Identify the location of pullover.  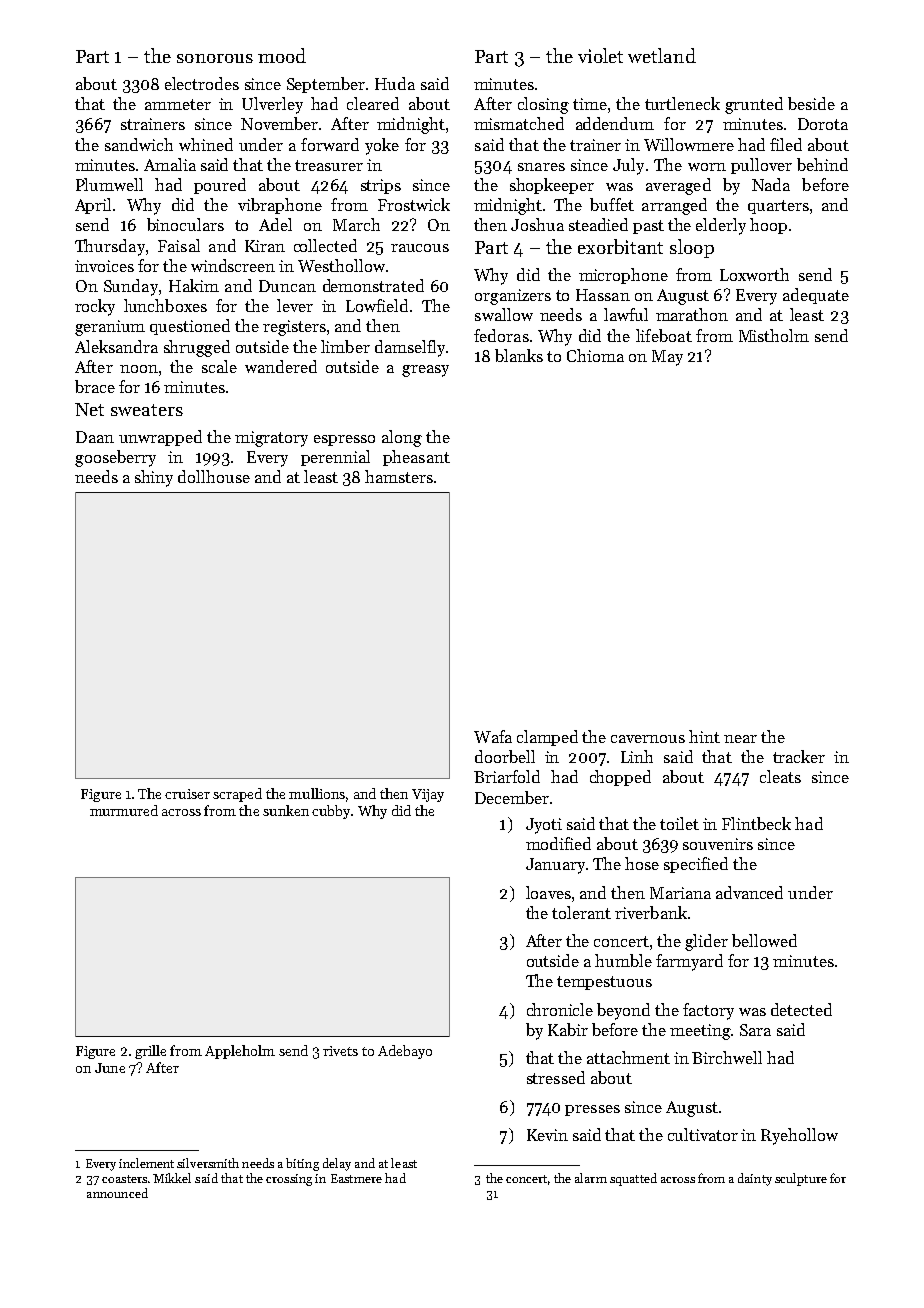
(761, 166).
